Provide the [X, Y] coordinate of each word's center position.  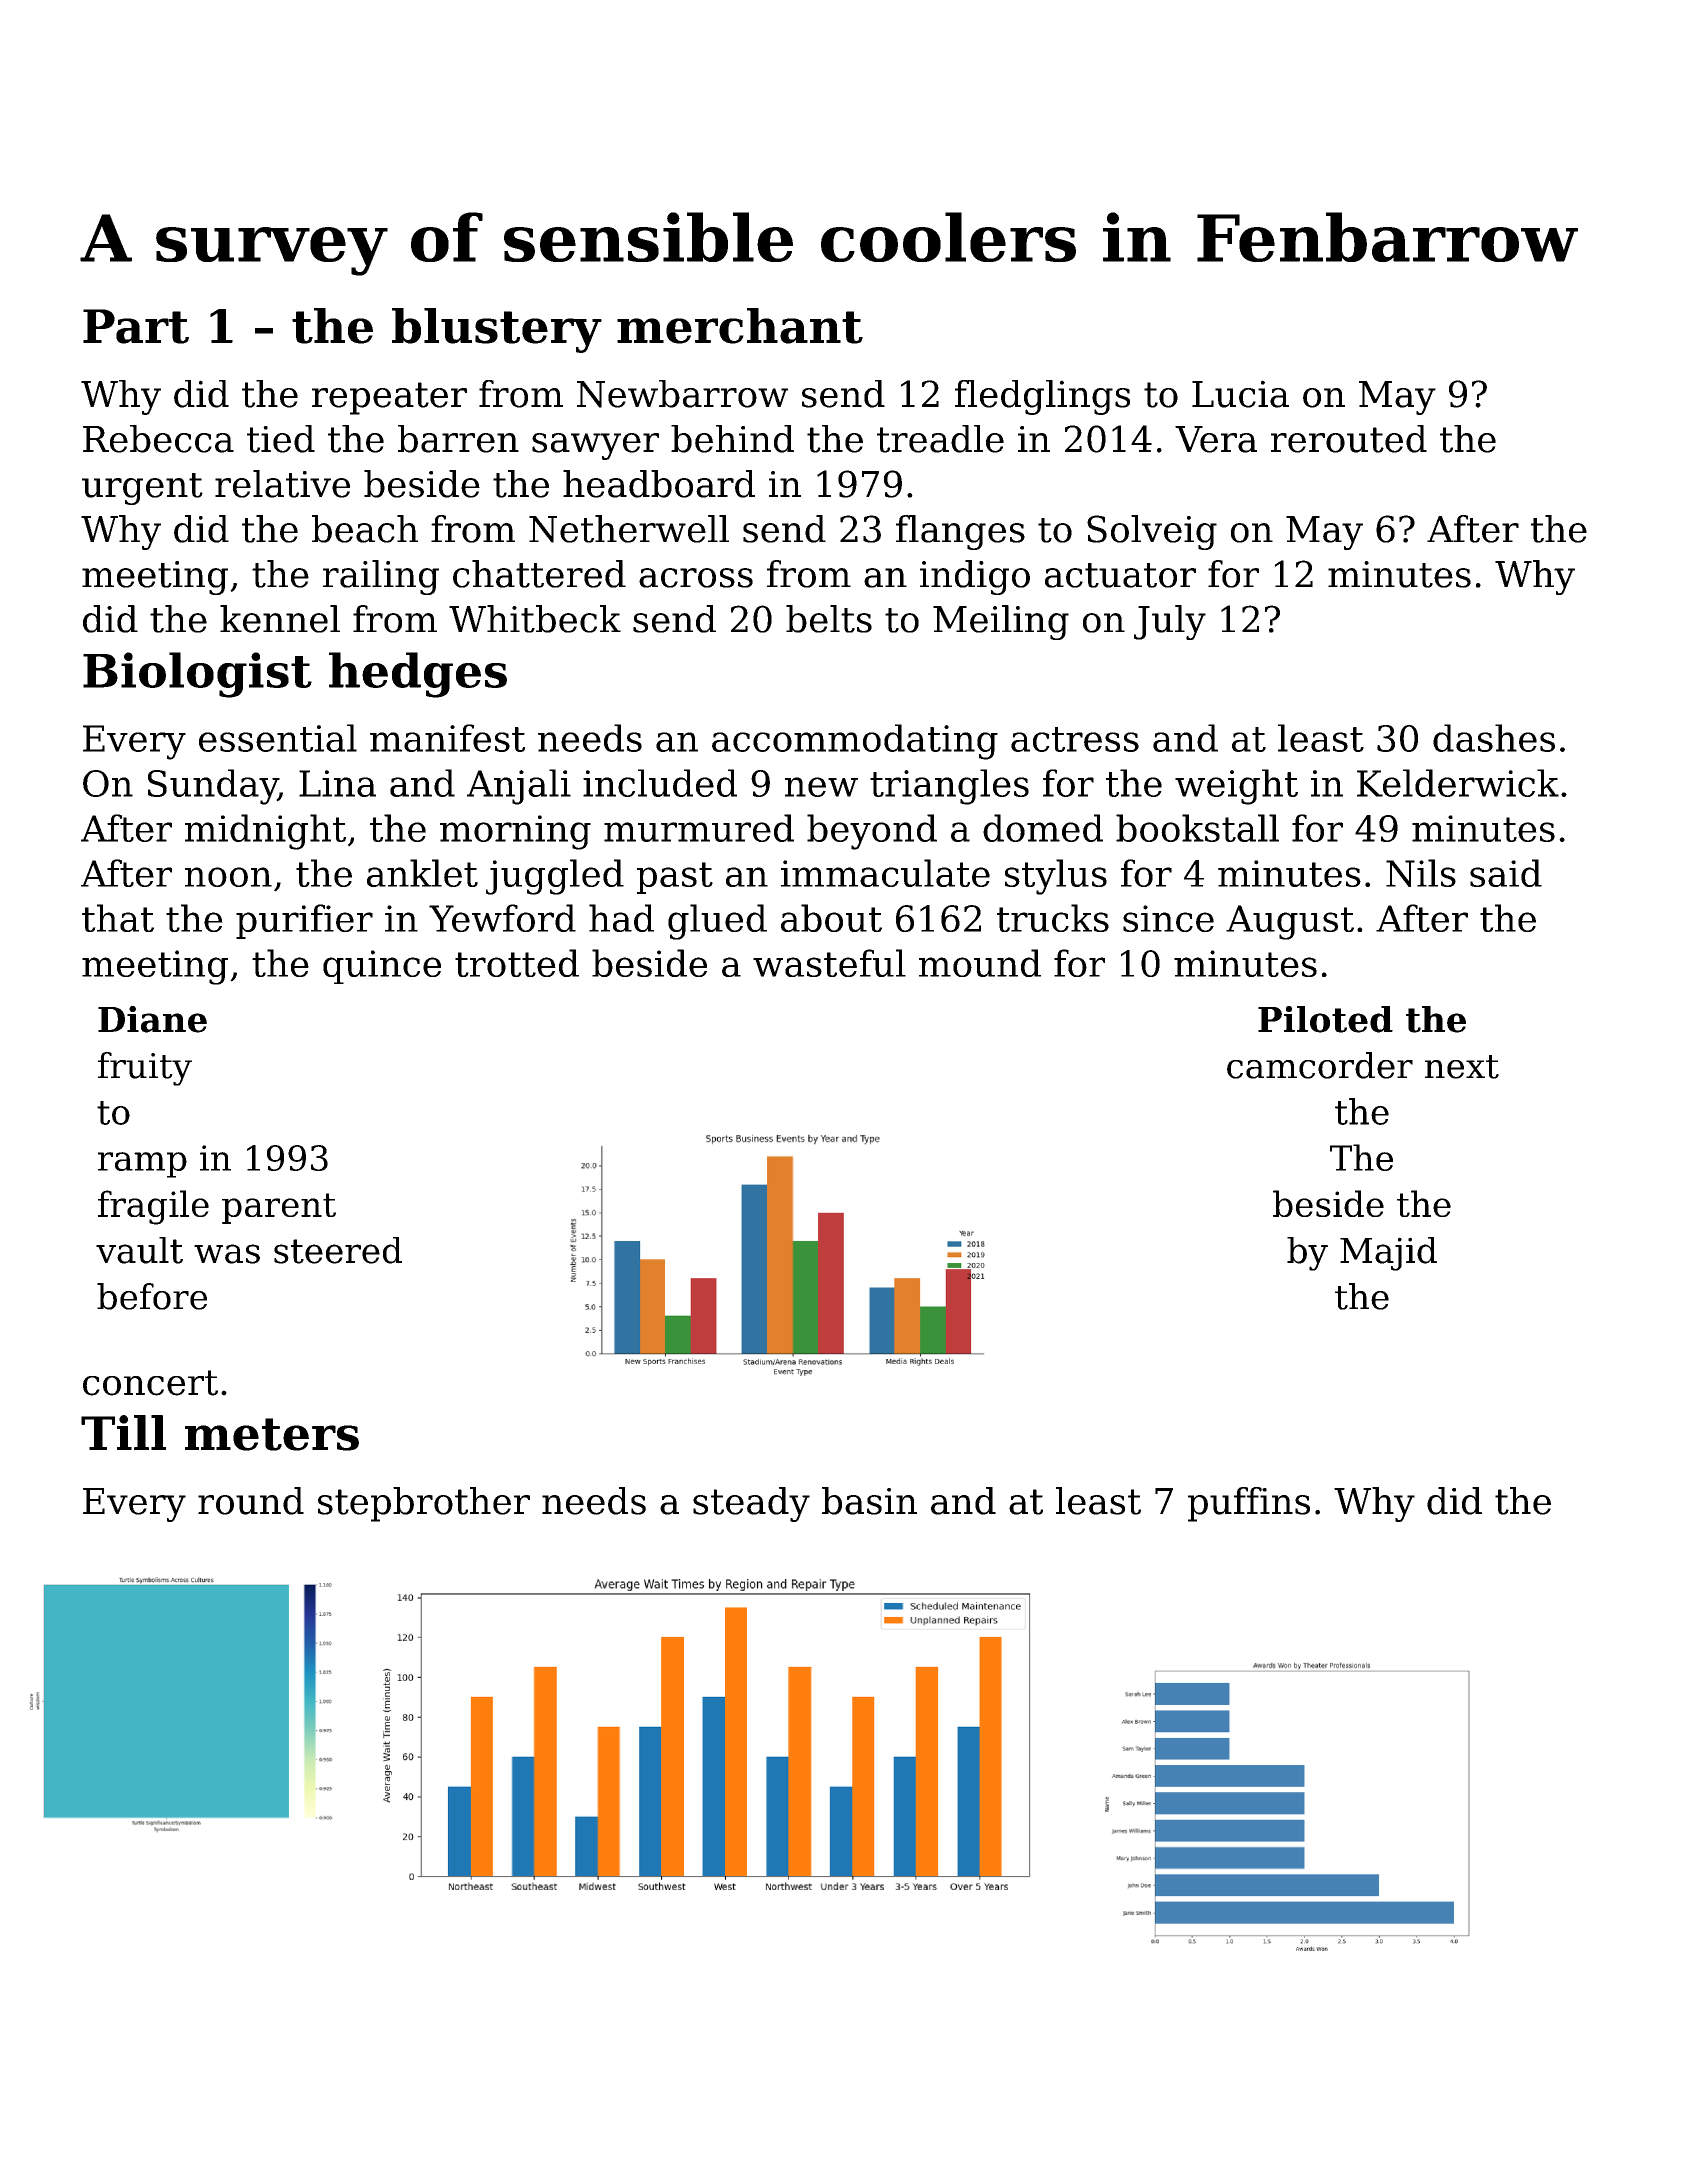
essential [278, 738]
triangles [949, 787]
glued [717, 922]
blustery [497, 330]
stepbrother [424, 1504]
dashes [1494, 738]
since [1168, 918]
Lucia [1240, 394]
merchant [740, 326]
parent [279, 1208]
